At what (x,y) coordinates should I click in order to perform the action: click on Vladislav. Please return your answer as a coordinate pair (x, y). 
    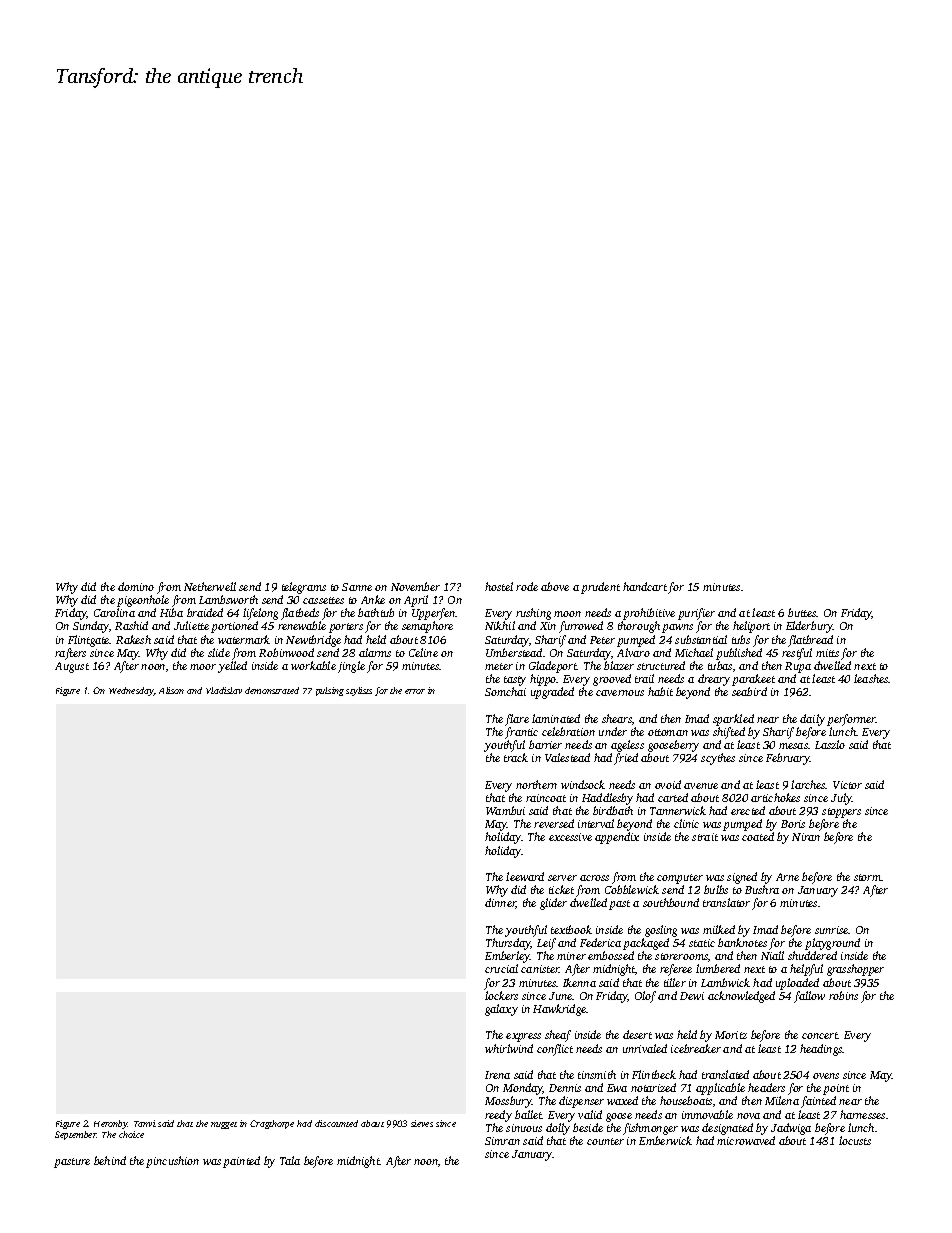
    Looking at the image, I should click on (224, 690).
